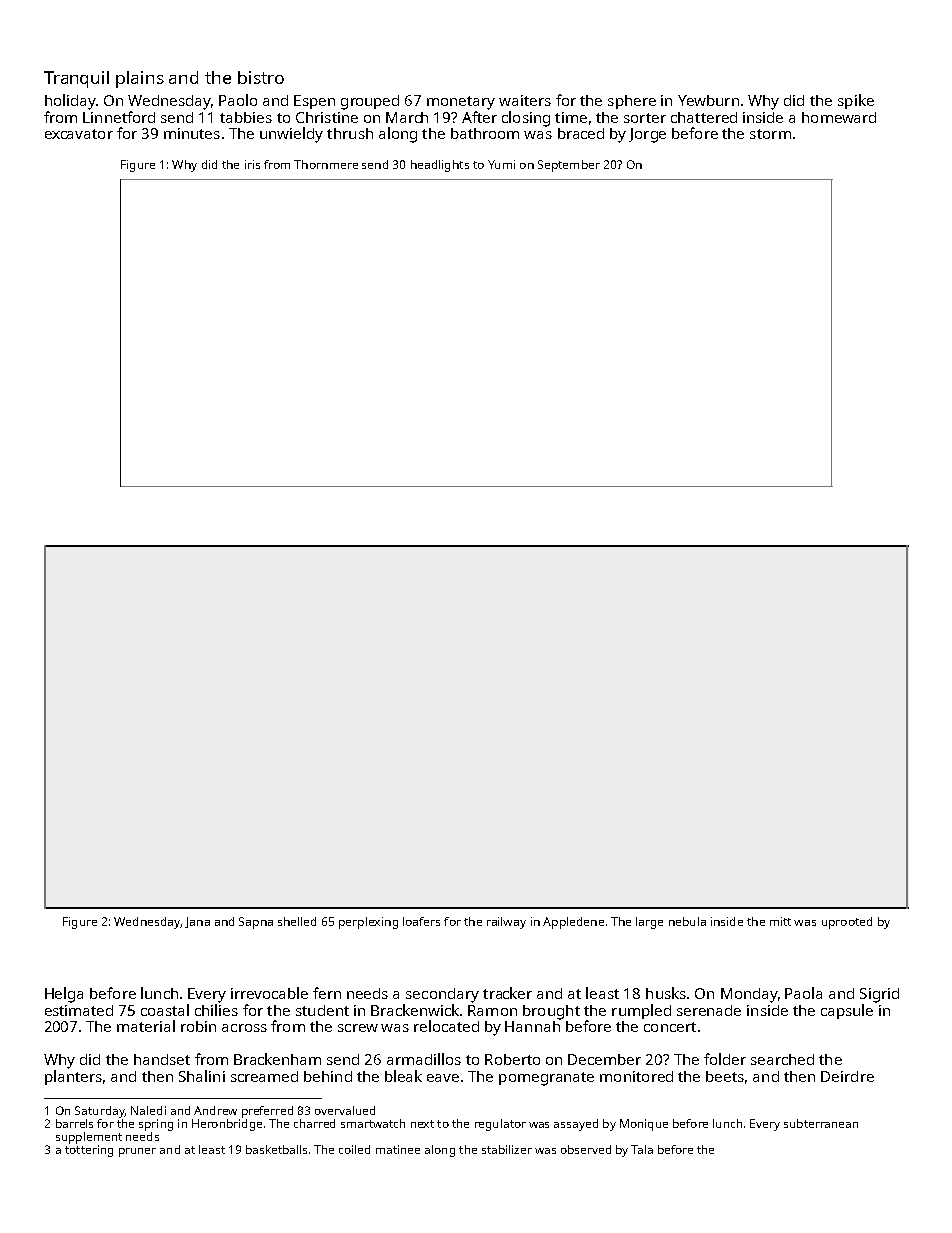  What do you see at coordinates (780, 921) in the screenshot?
I see `mitt` at bounding box center [780, 921].
